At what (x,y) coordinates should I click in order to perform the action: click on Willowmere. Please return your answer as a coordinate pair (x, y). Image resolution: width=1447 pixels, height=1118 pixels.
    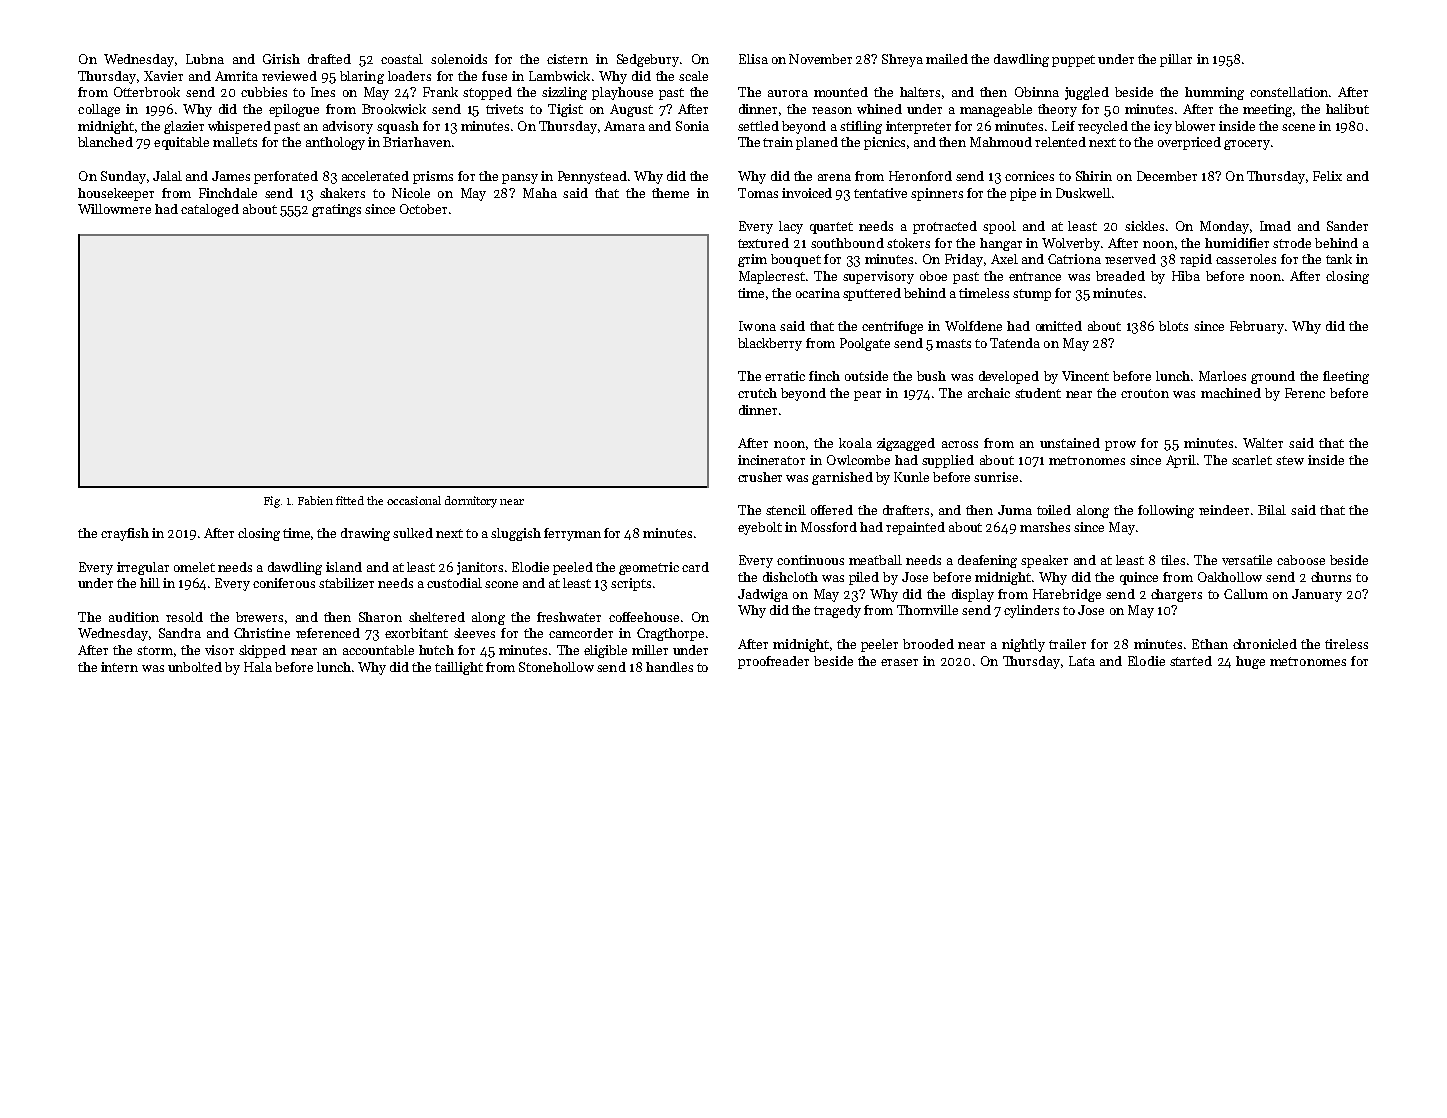
    Looking at the image, I should click on (114, 209).
